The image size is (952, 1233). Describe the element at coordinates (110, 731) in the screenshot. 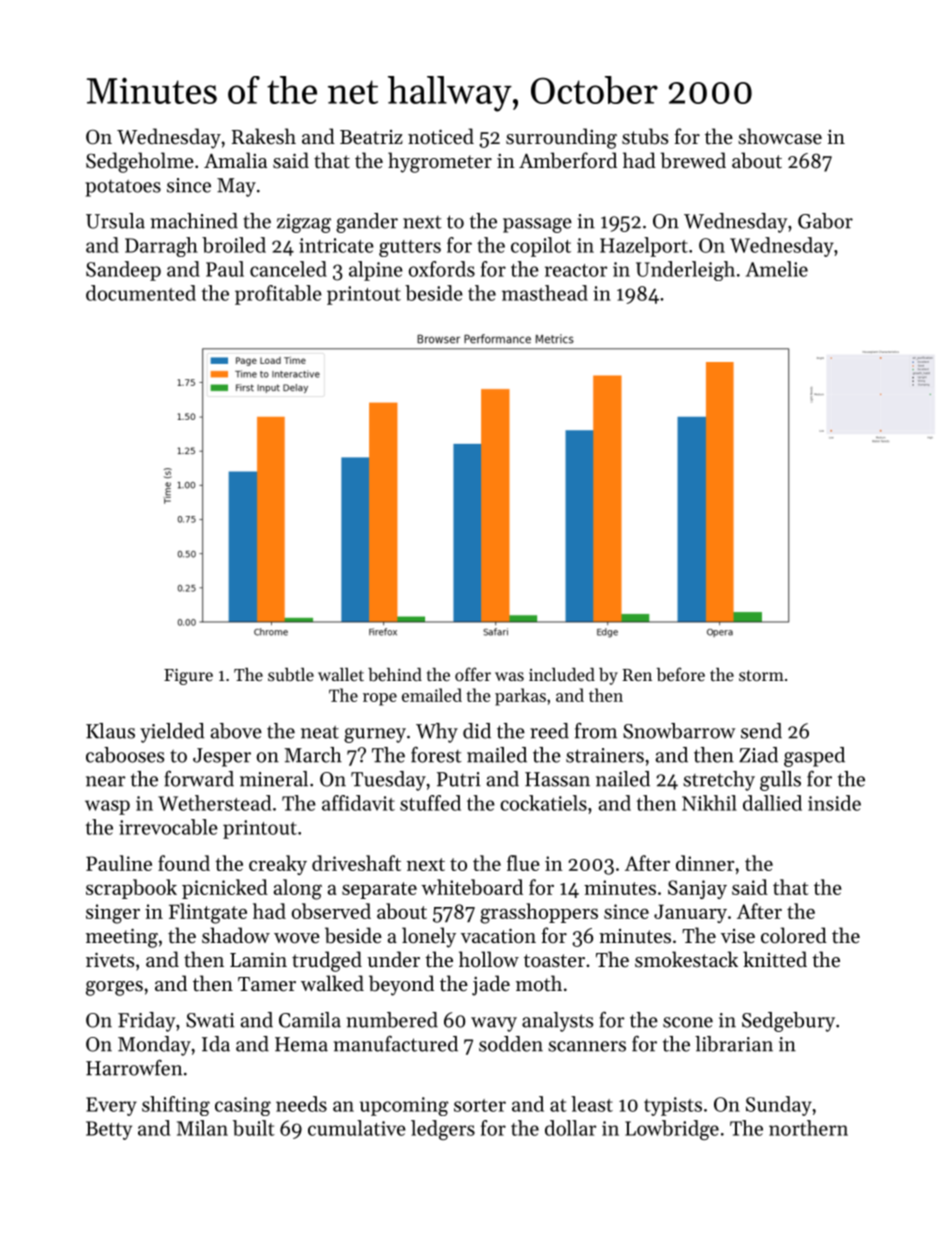

I see `Klaus` at that location.
